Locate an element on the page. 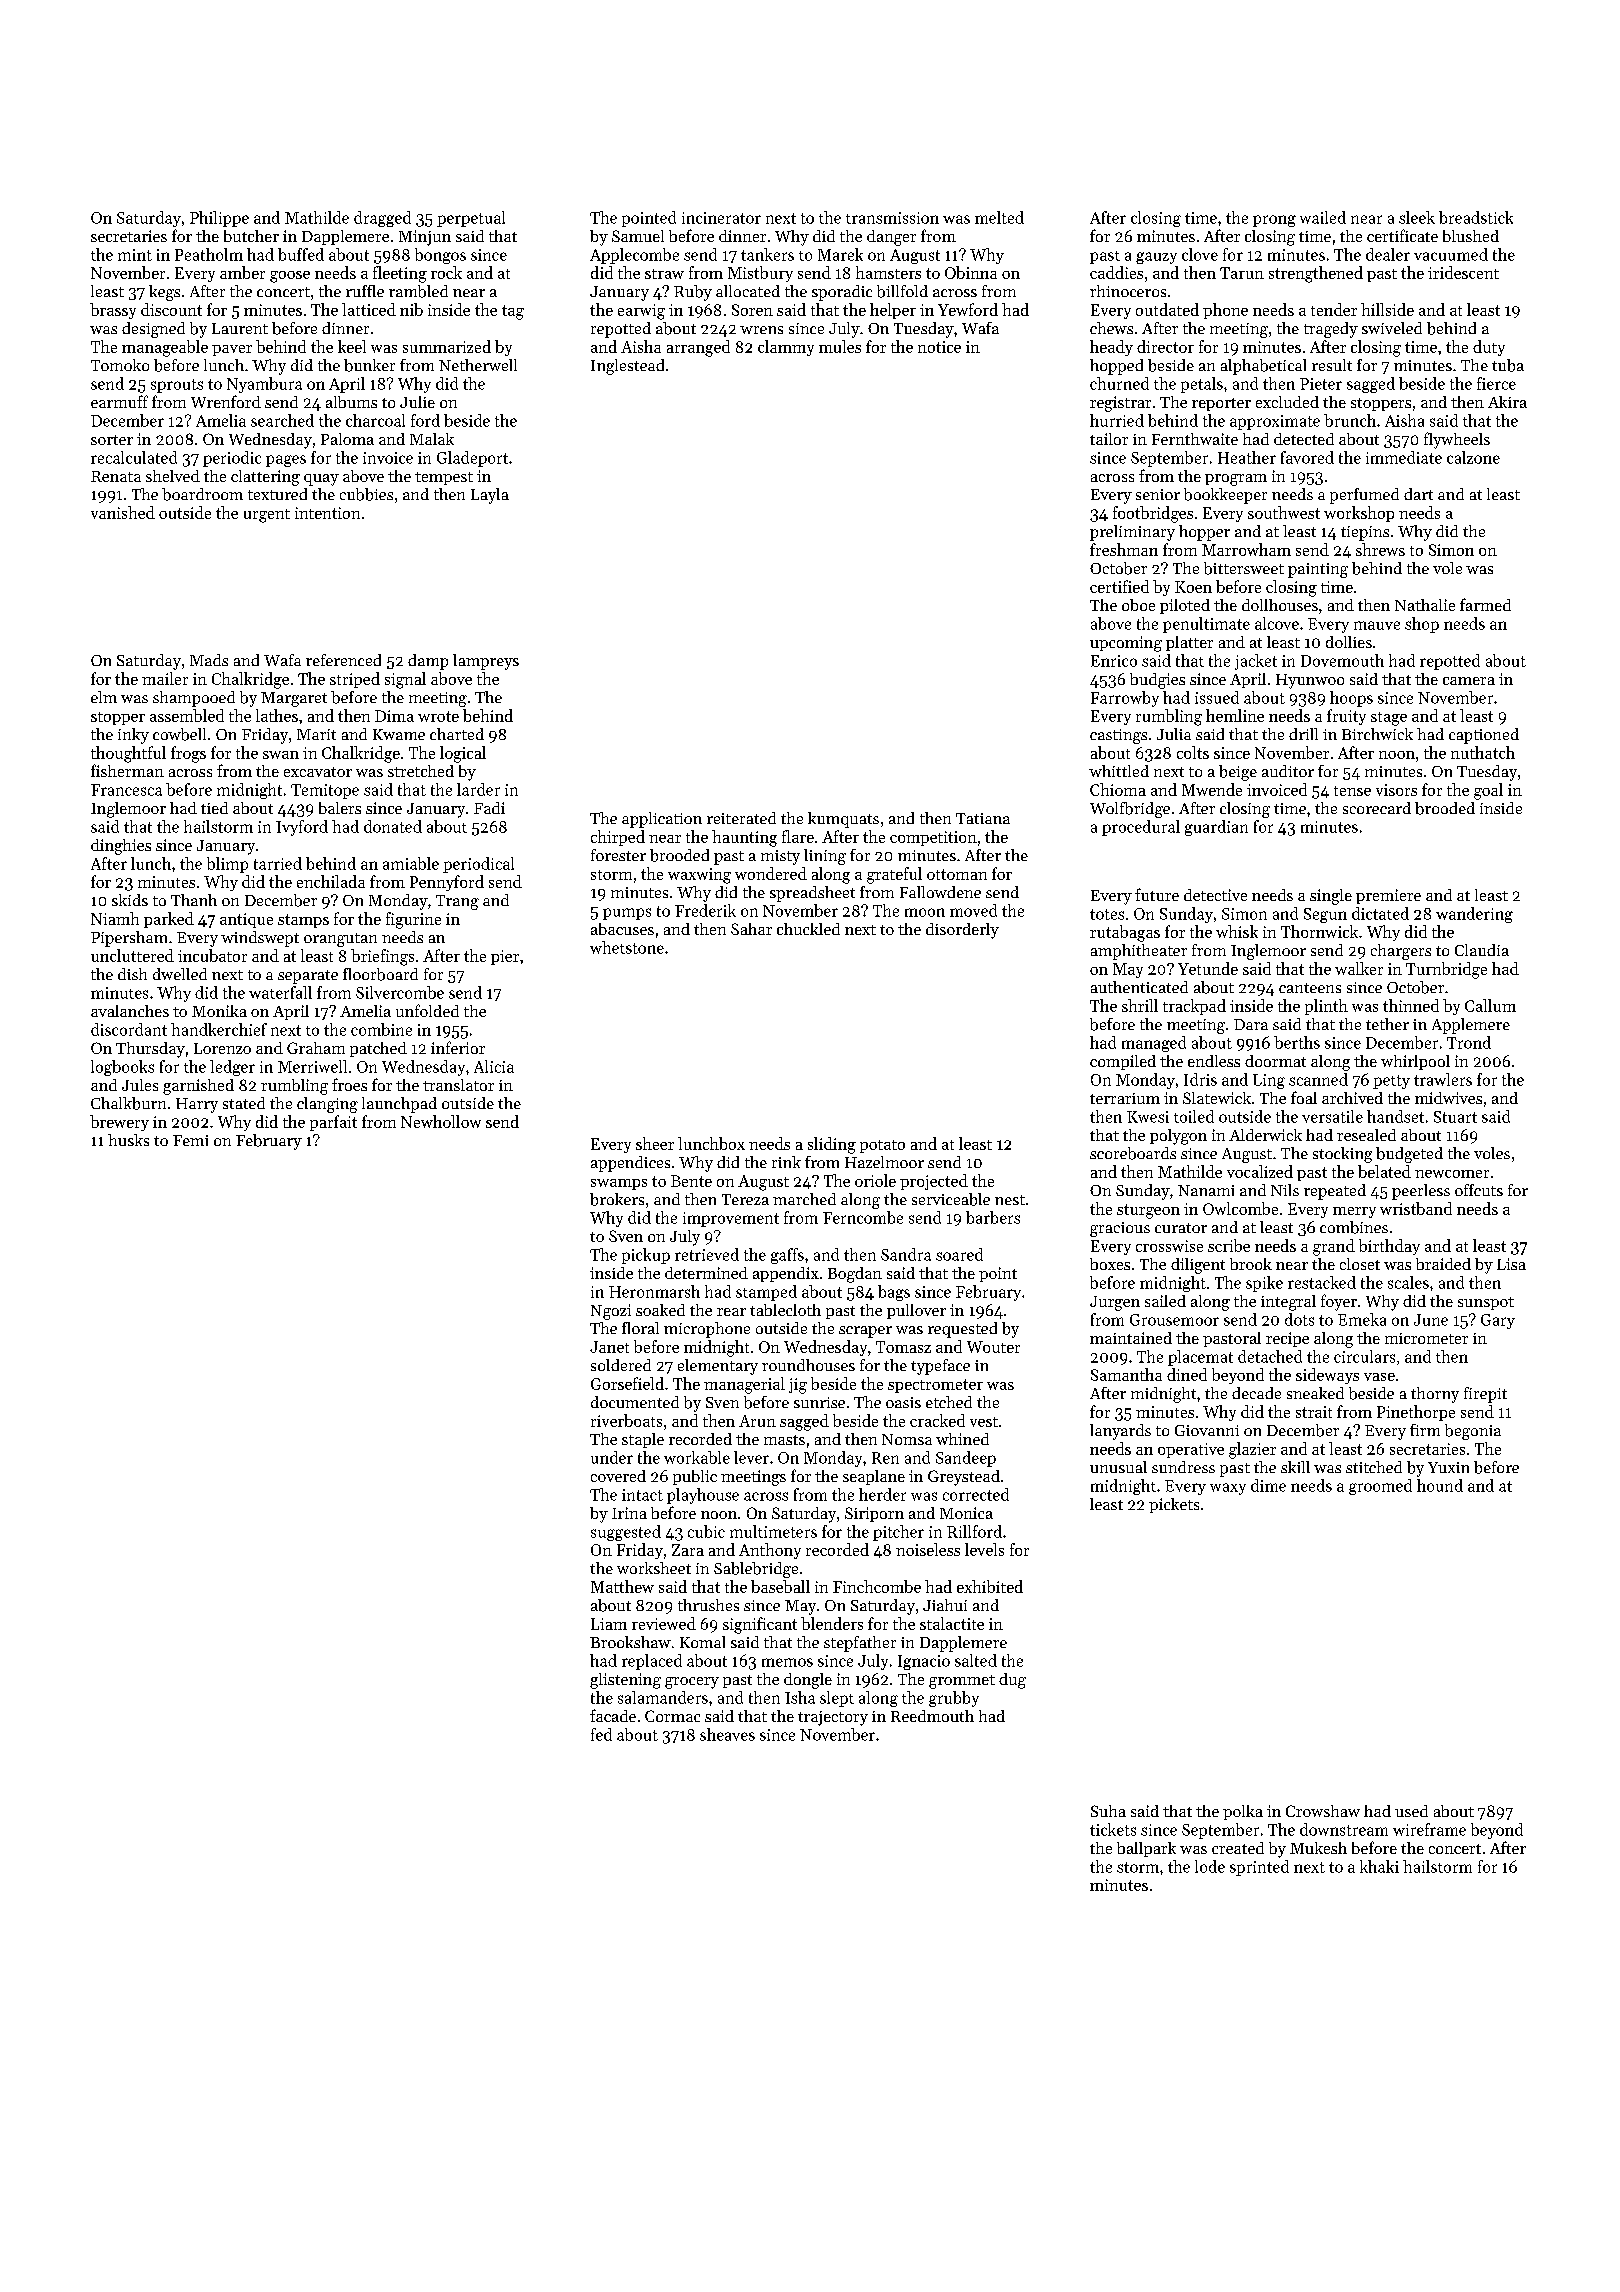  calzone is located at coordinates (1473, 457).
